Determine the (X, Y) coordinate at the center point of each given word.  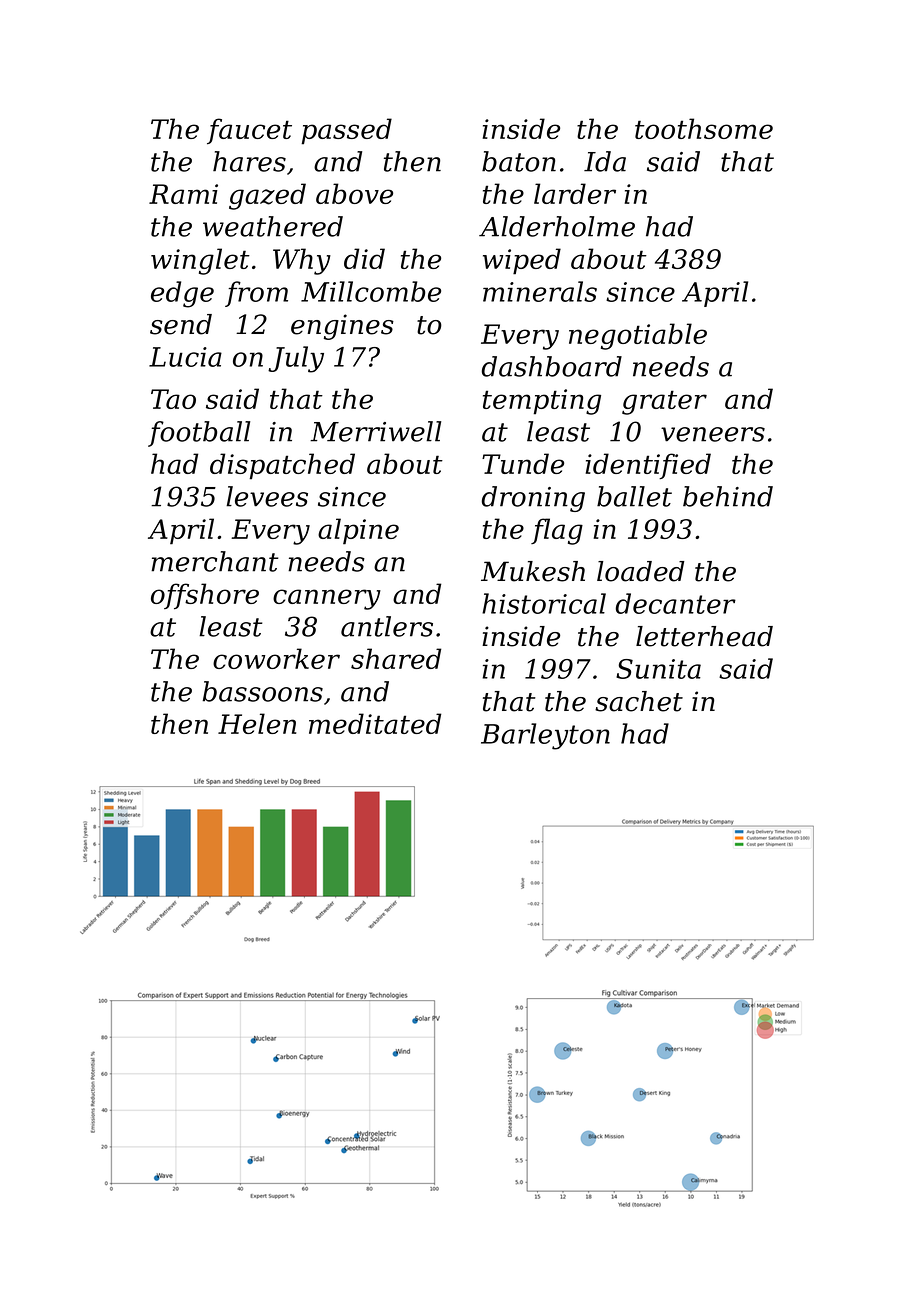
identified (648, 466)
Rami (183, 194)
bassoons (262, 691)
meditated (375, 723)
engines (342, 327)
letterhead (704, 636)
